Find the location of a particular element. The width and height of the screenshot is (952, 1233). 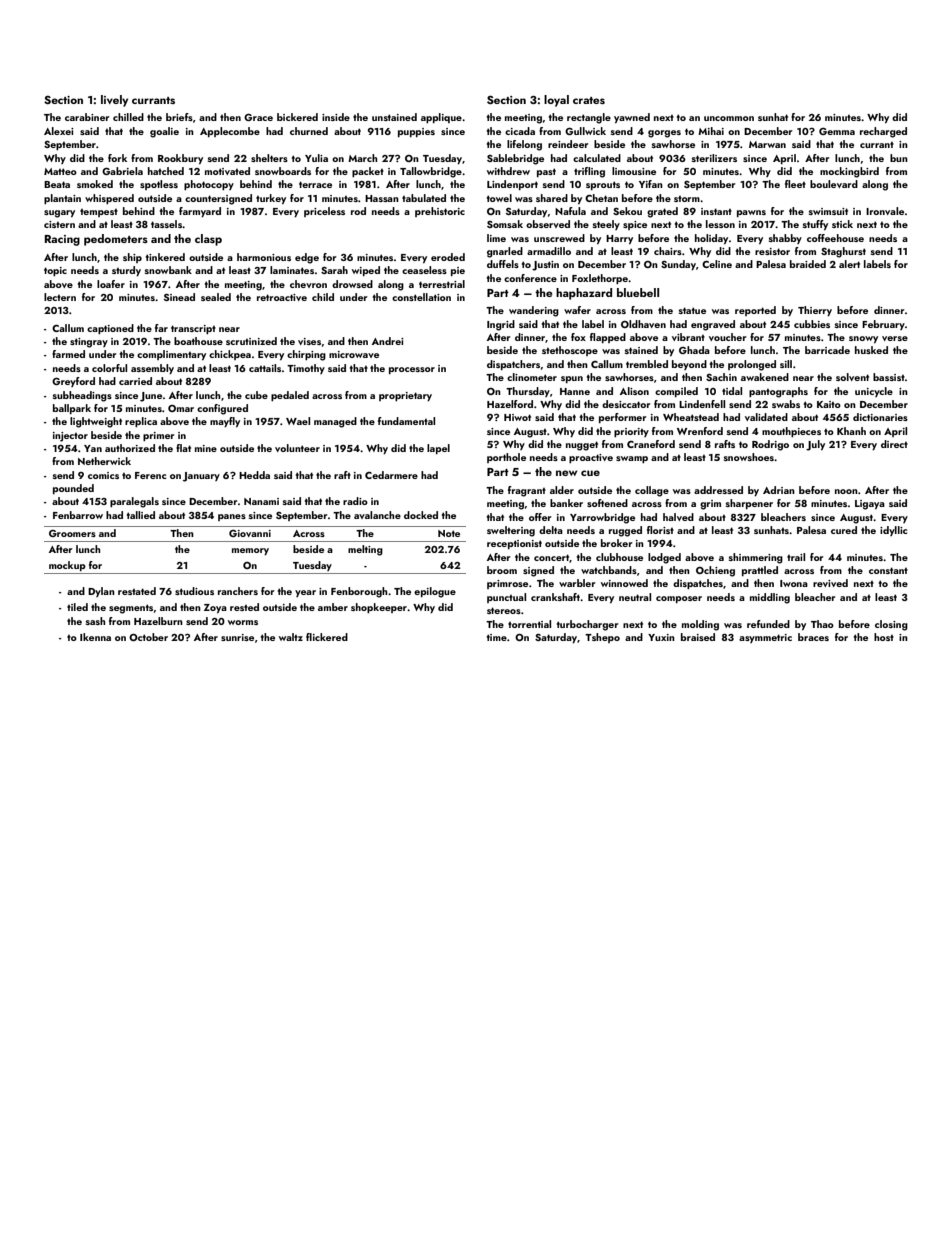

Grace is located at coordinates (258, 117).
